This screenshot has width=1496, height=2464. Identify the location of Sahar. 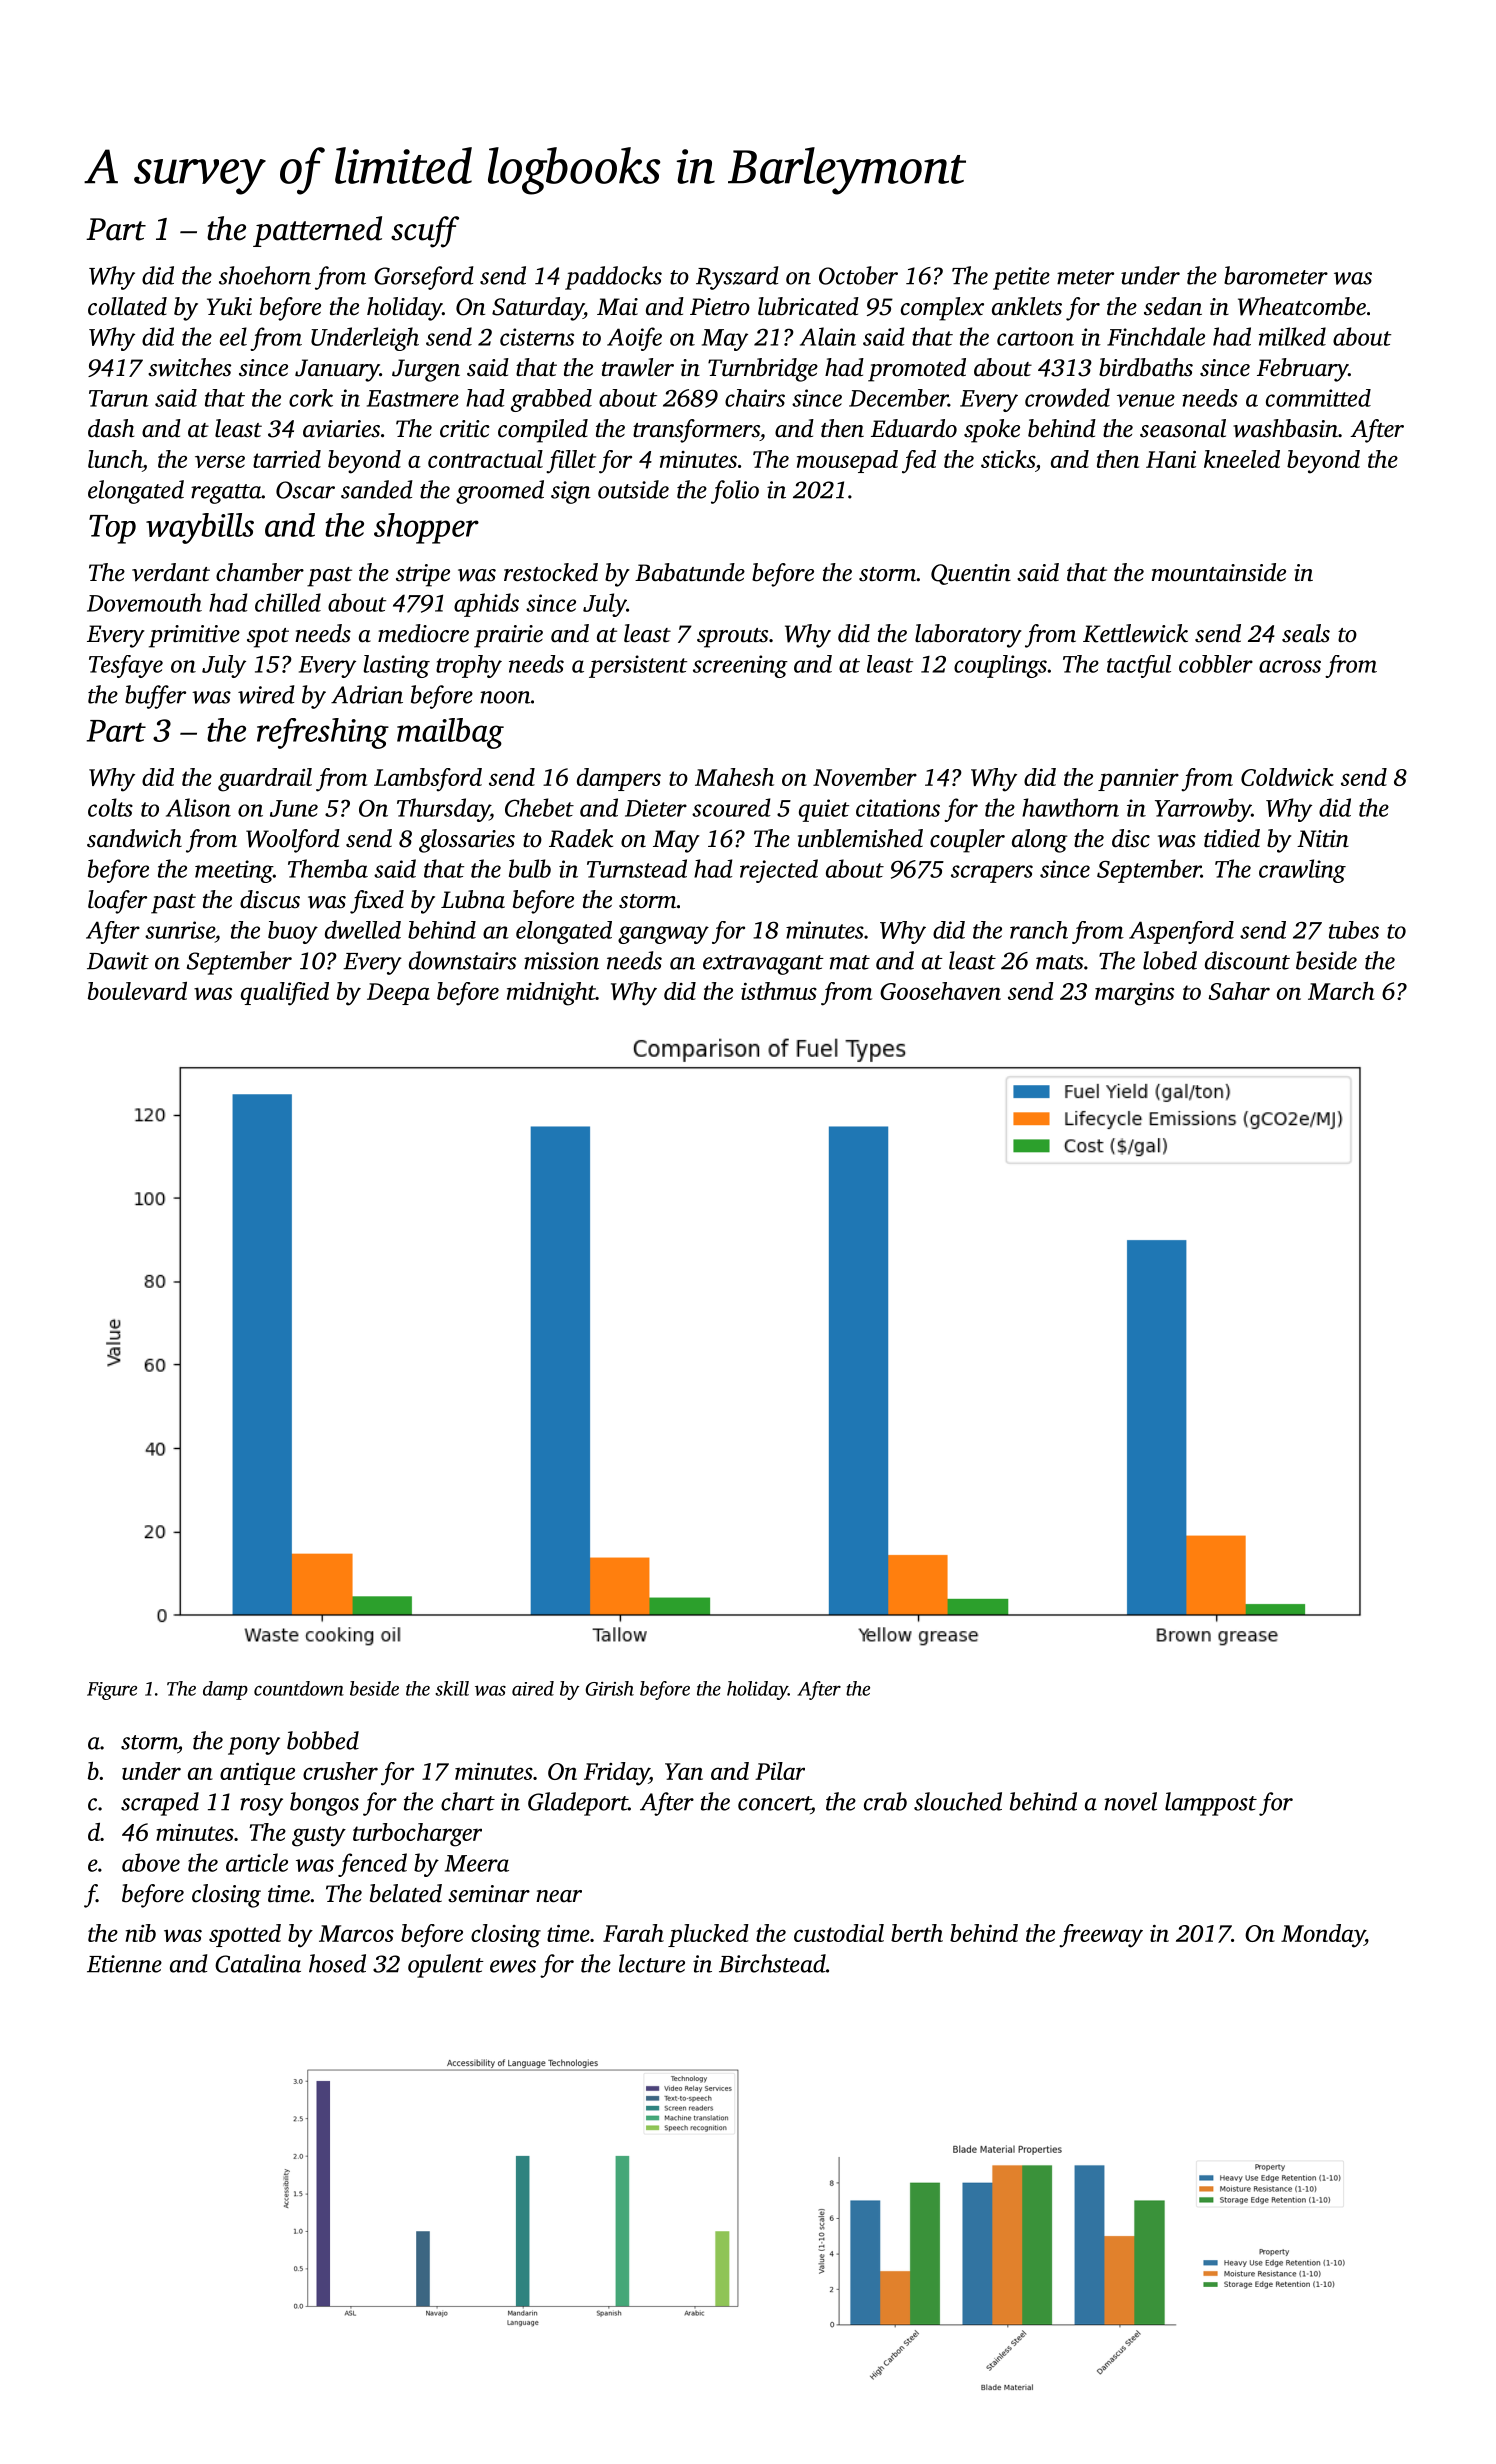
(1239, 991).
